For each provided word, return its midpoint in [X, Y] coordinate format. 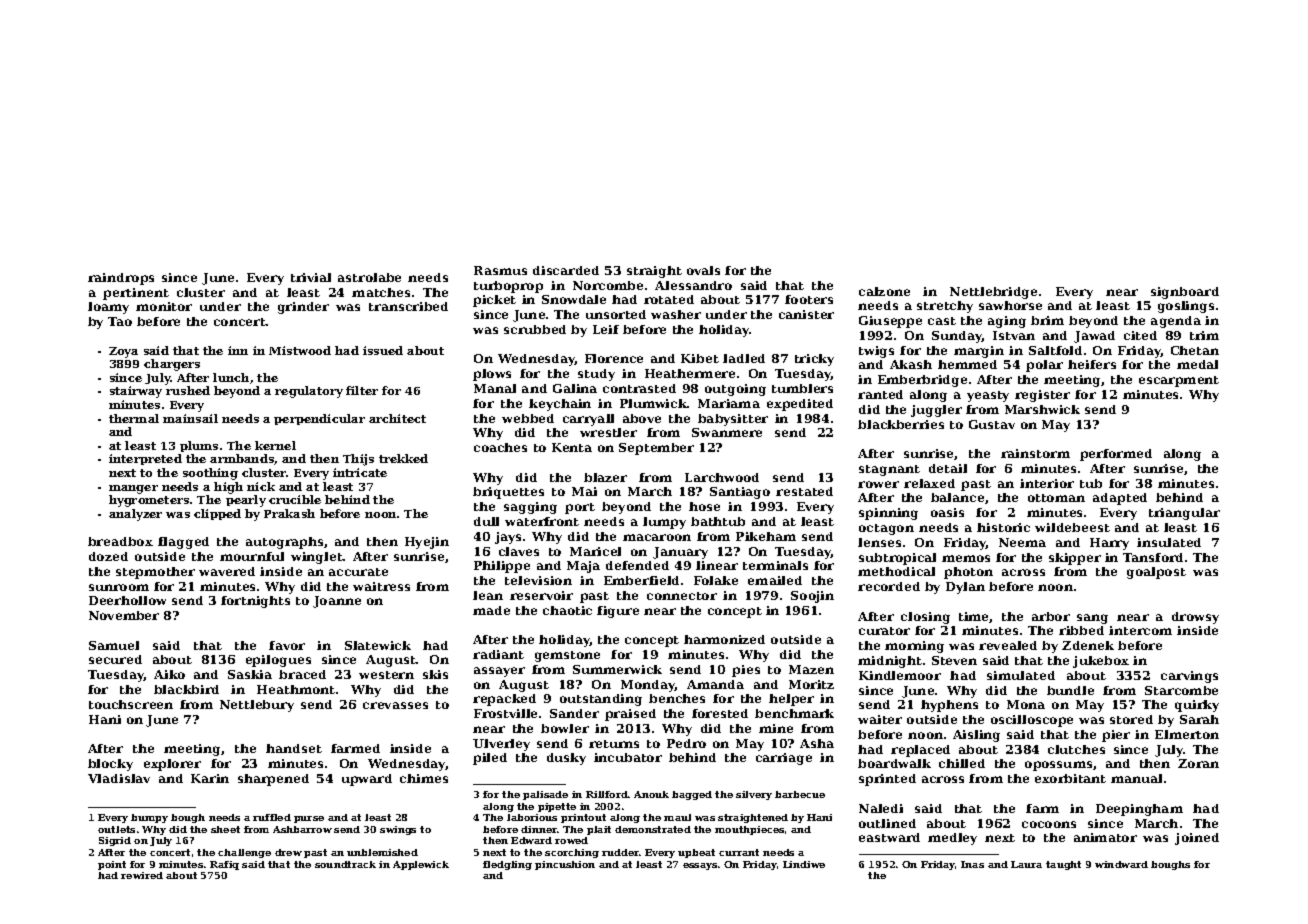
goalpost [1156, 573]
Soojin [812, 597]
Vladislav [119, 778]
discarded [566, 270]
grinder [303, 308]
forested [720, 713]
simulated [1021, 675]
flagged [183, 543]
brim [1047, 320]
